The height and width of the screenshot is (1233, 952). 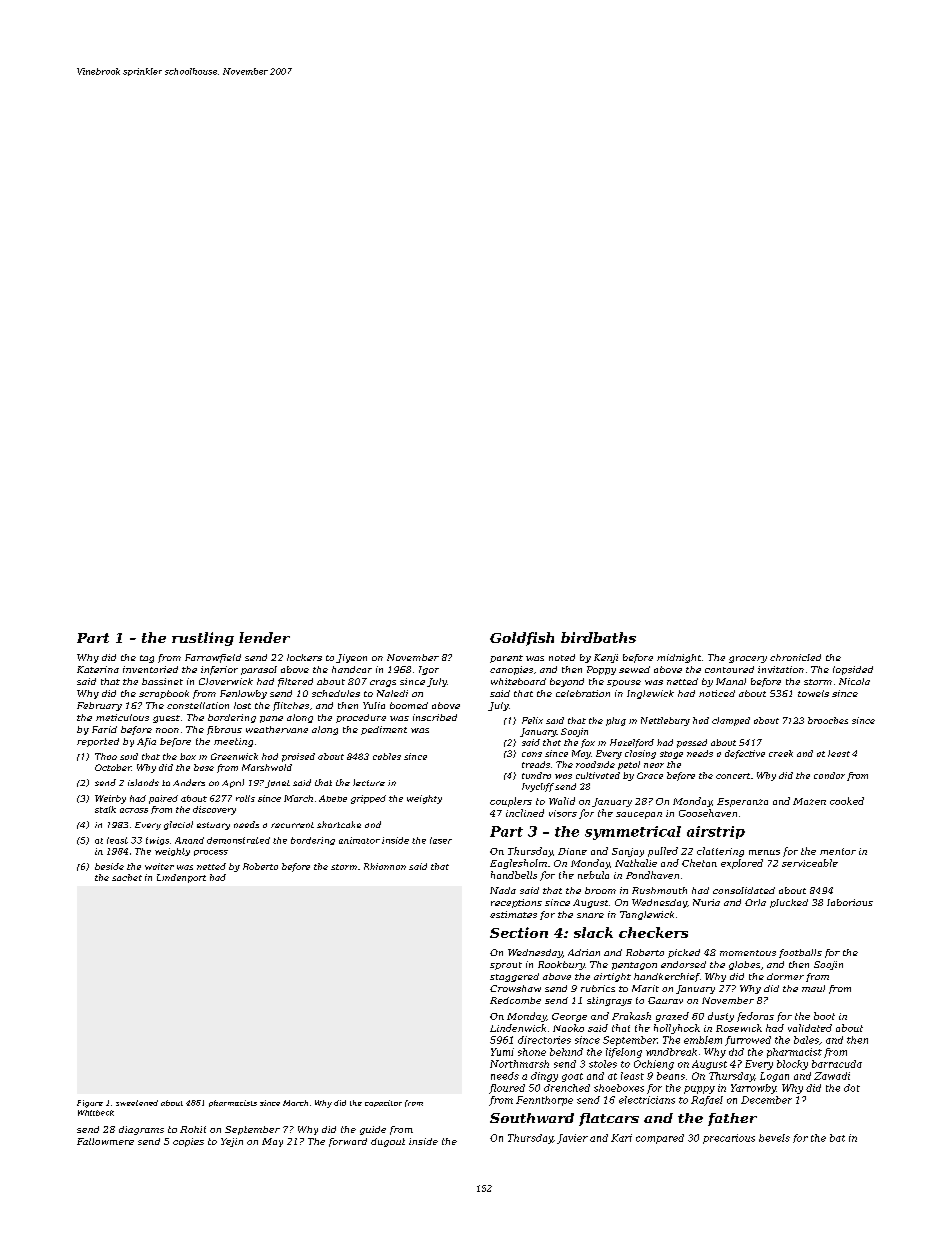 I want to click on recurrent, so click(x=292, y=825).
